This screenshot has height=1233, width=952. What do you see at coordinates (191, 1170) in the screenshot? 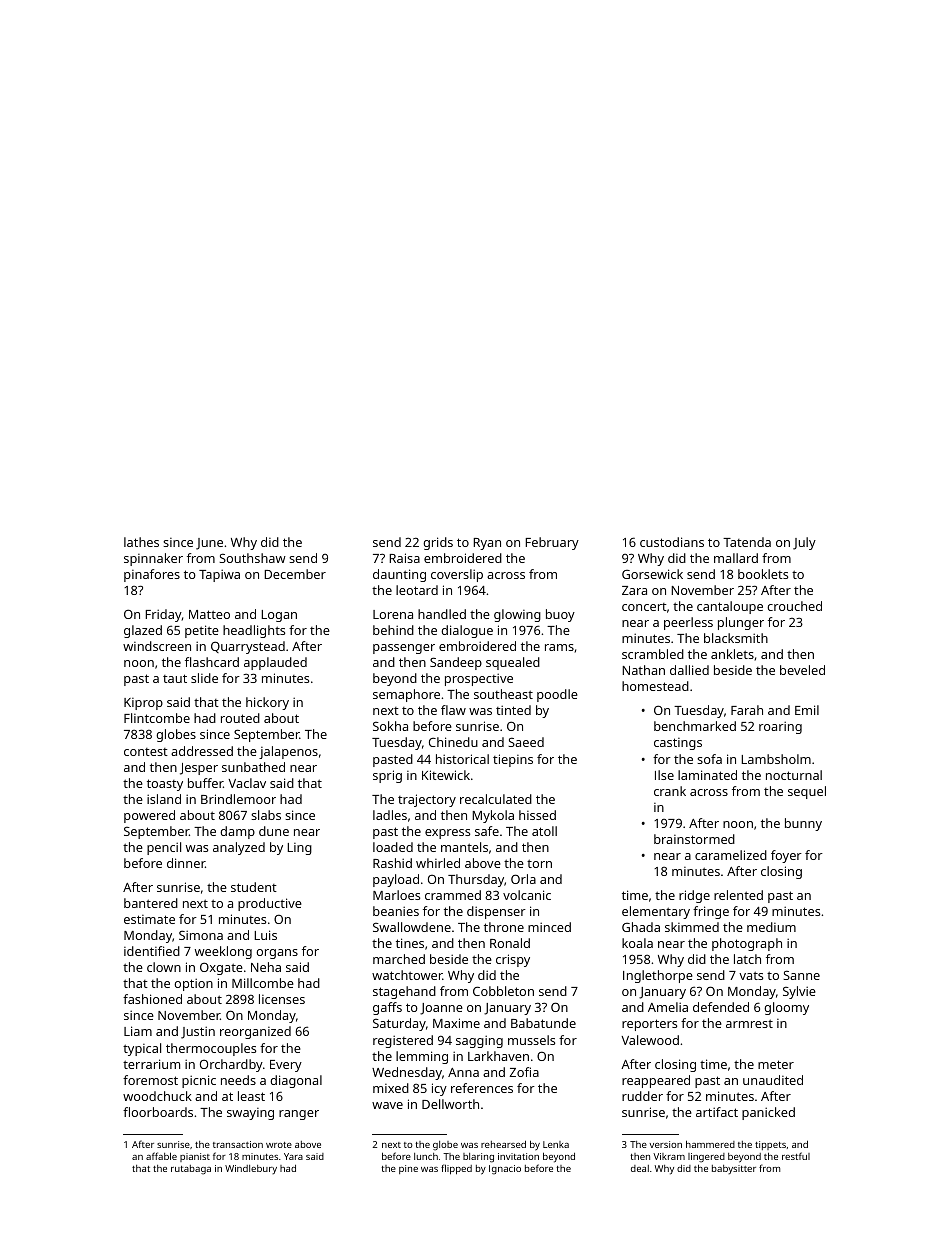
I see `rutabaga` at bounding box center [191, 1170].
